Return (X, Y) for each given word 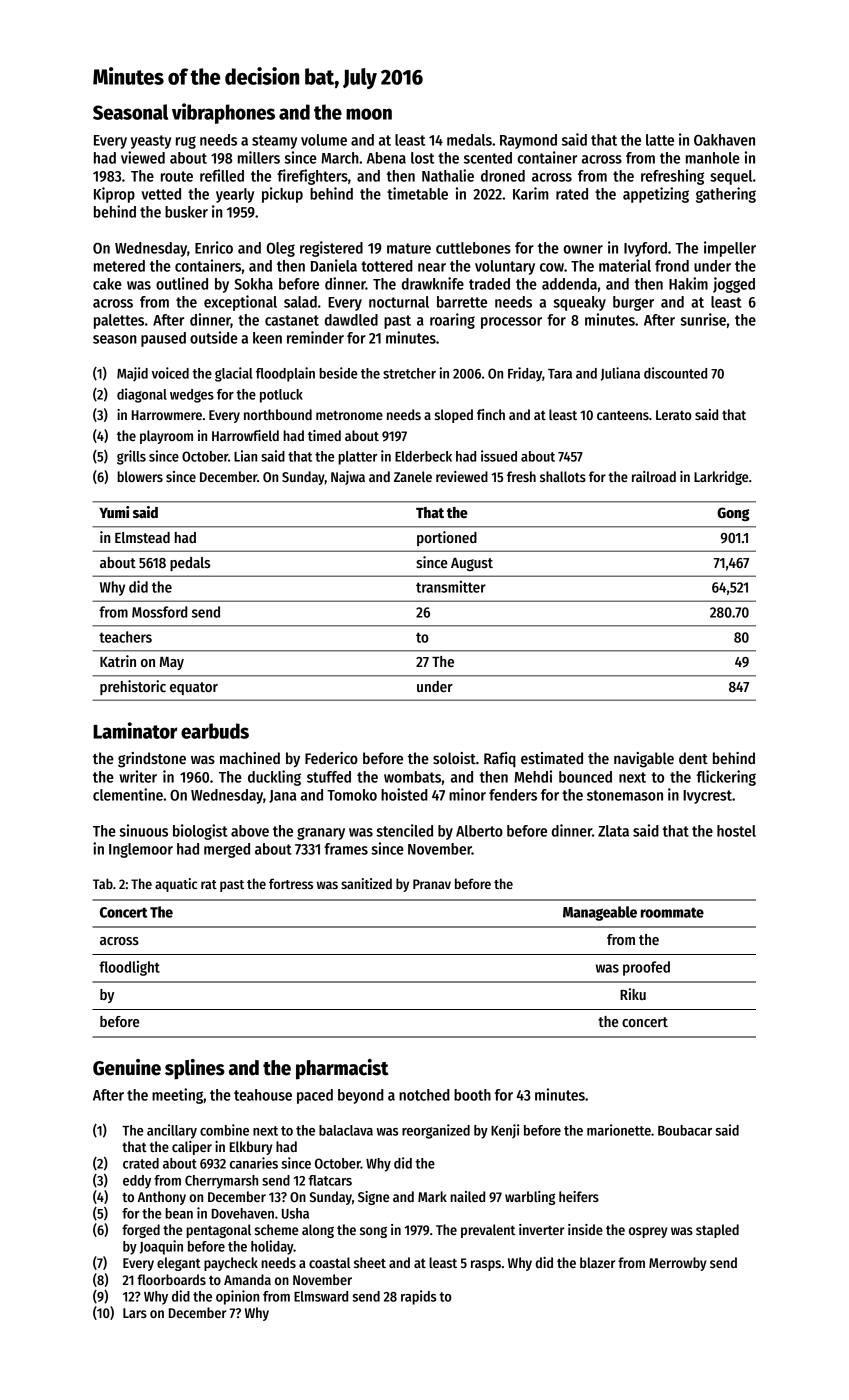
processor (511, 323)
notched (424, 1095)
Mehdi (533, 776)
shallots (563, 476)
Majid (132, 374)
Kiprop (114, 195)
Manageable (600, 913)
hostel (736, 831)
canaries (254, 1163)
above (250, 831)
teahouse (263, 1095)
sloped (454, 416)
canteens (623, 415)
